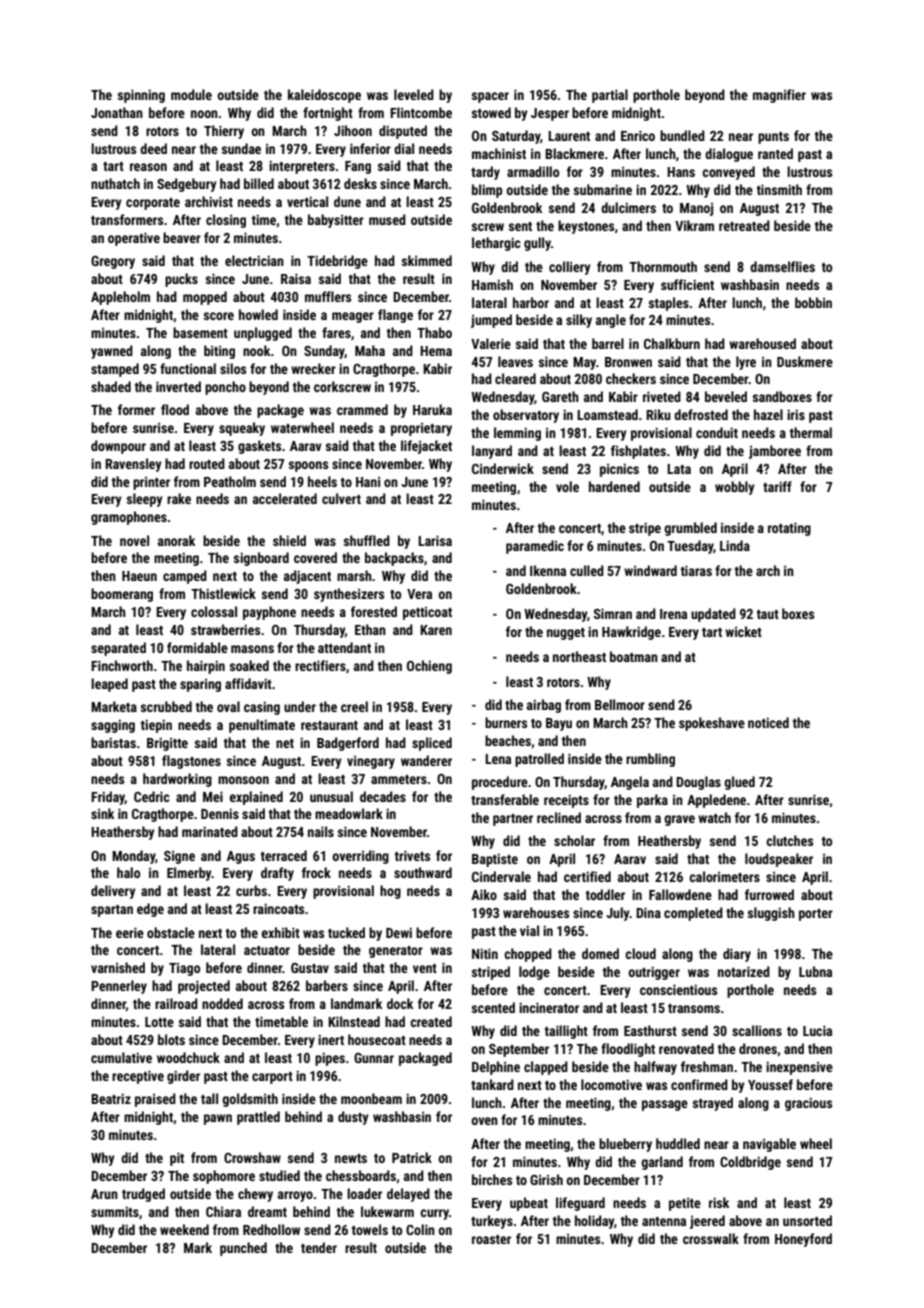  I want to click on housecoat, so click(377, 1039).
